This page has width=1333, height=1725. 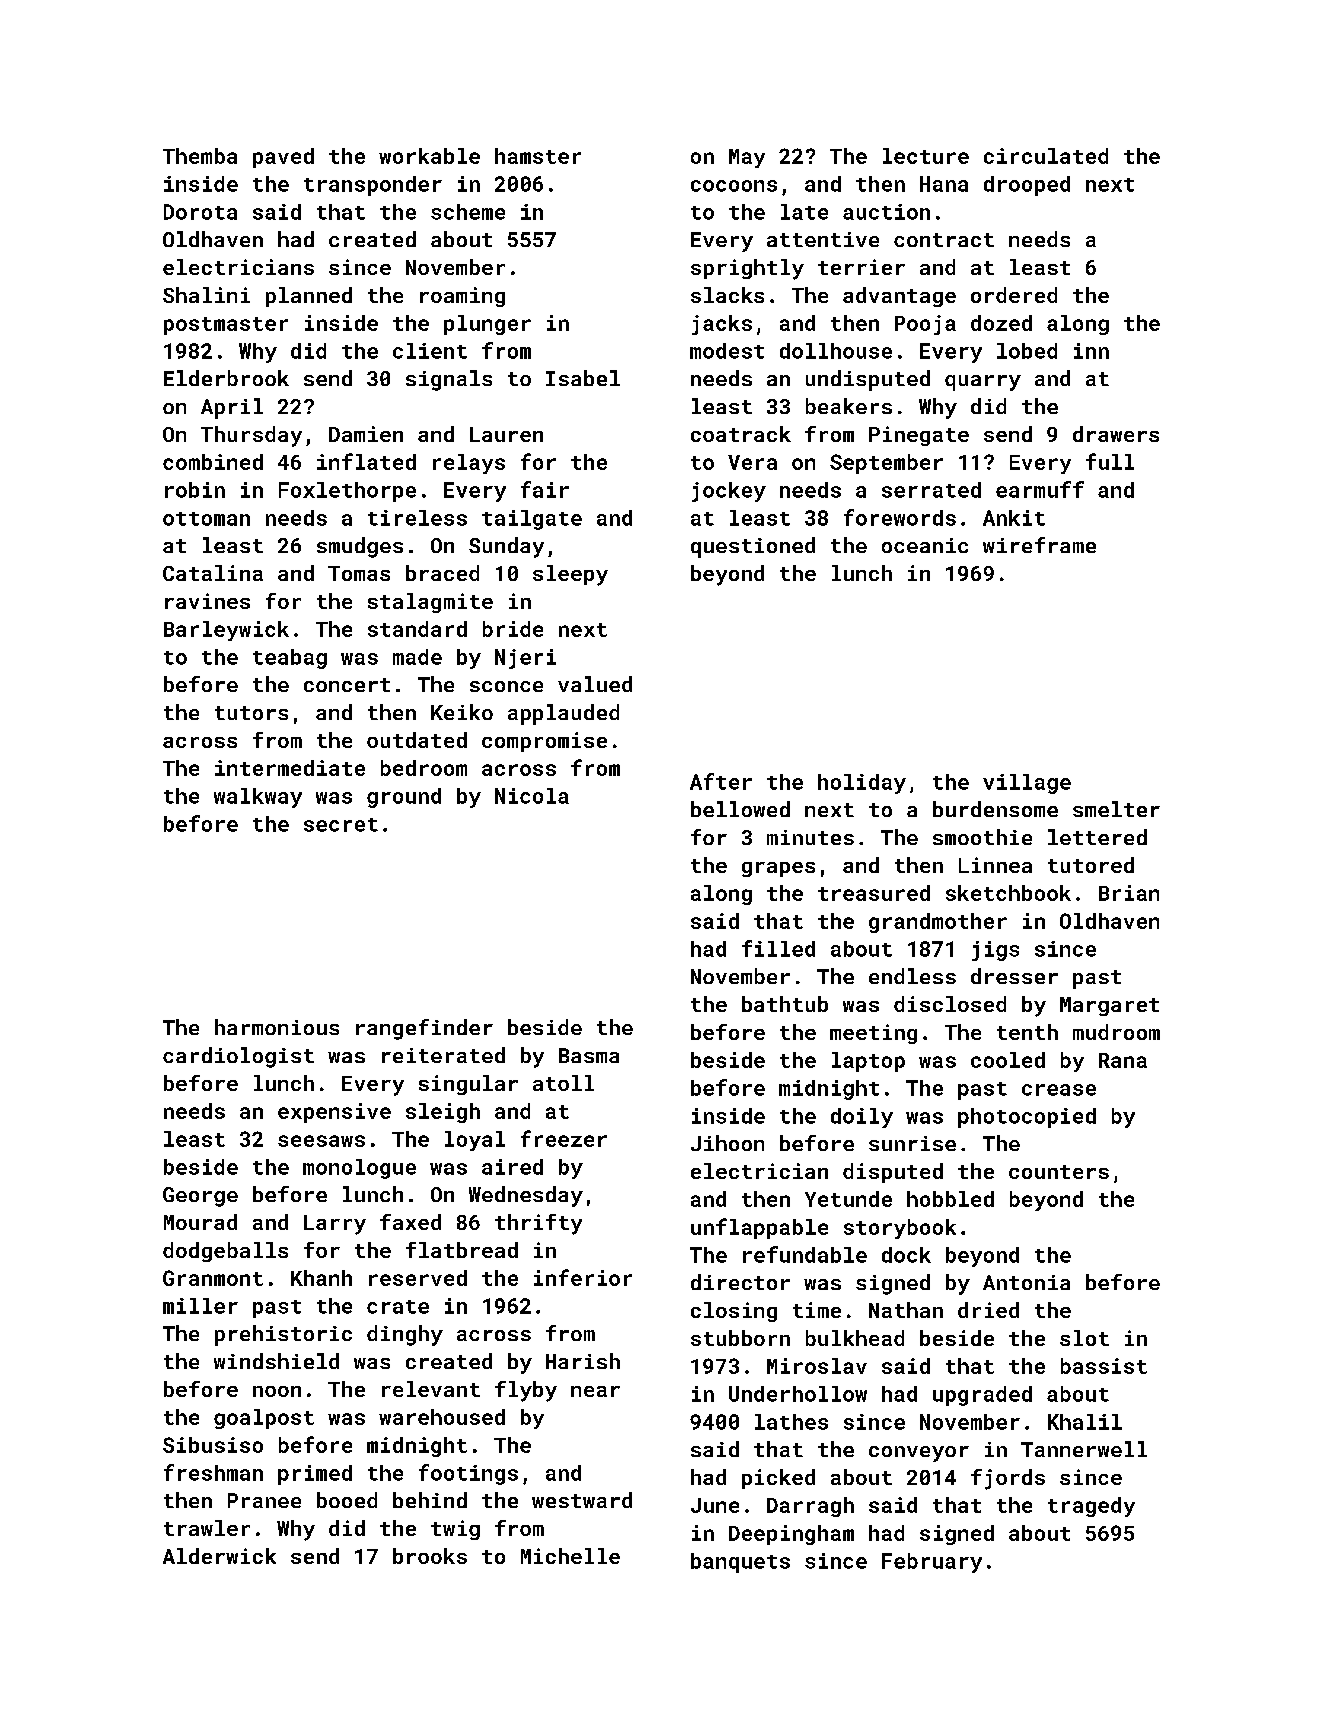 What do you see at coordinates (721, 781) in the page?
I see `After` at bounding box center [721, 781].
